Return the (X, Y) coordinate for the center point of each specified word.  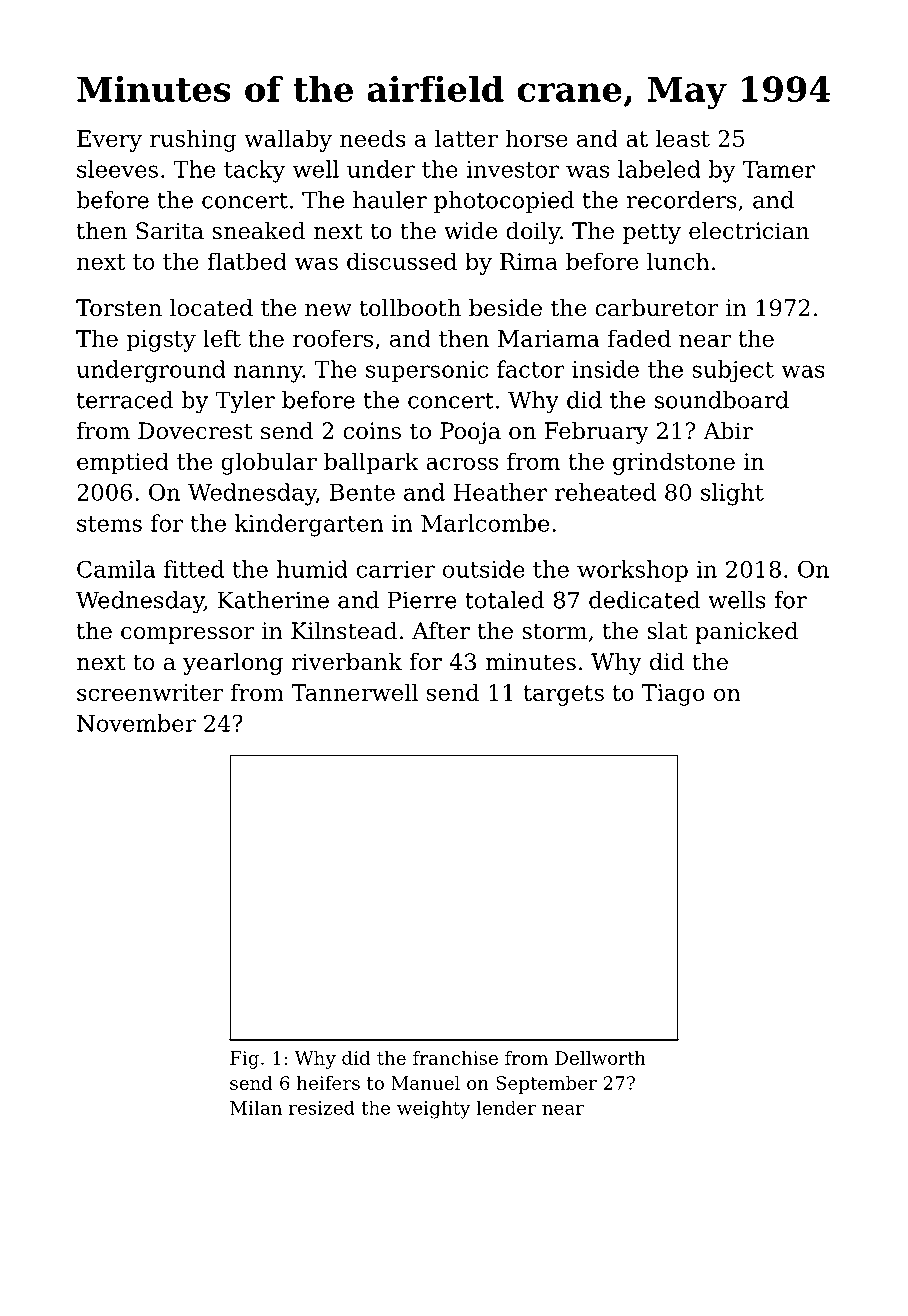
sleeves (117, 169)
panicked (746, 633)
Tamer (779, 169)
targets (563, 695)
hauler (390, 200)
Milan (256, 1108)
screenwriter (150, 692)
